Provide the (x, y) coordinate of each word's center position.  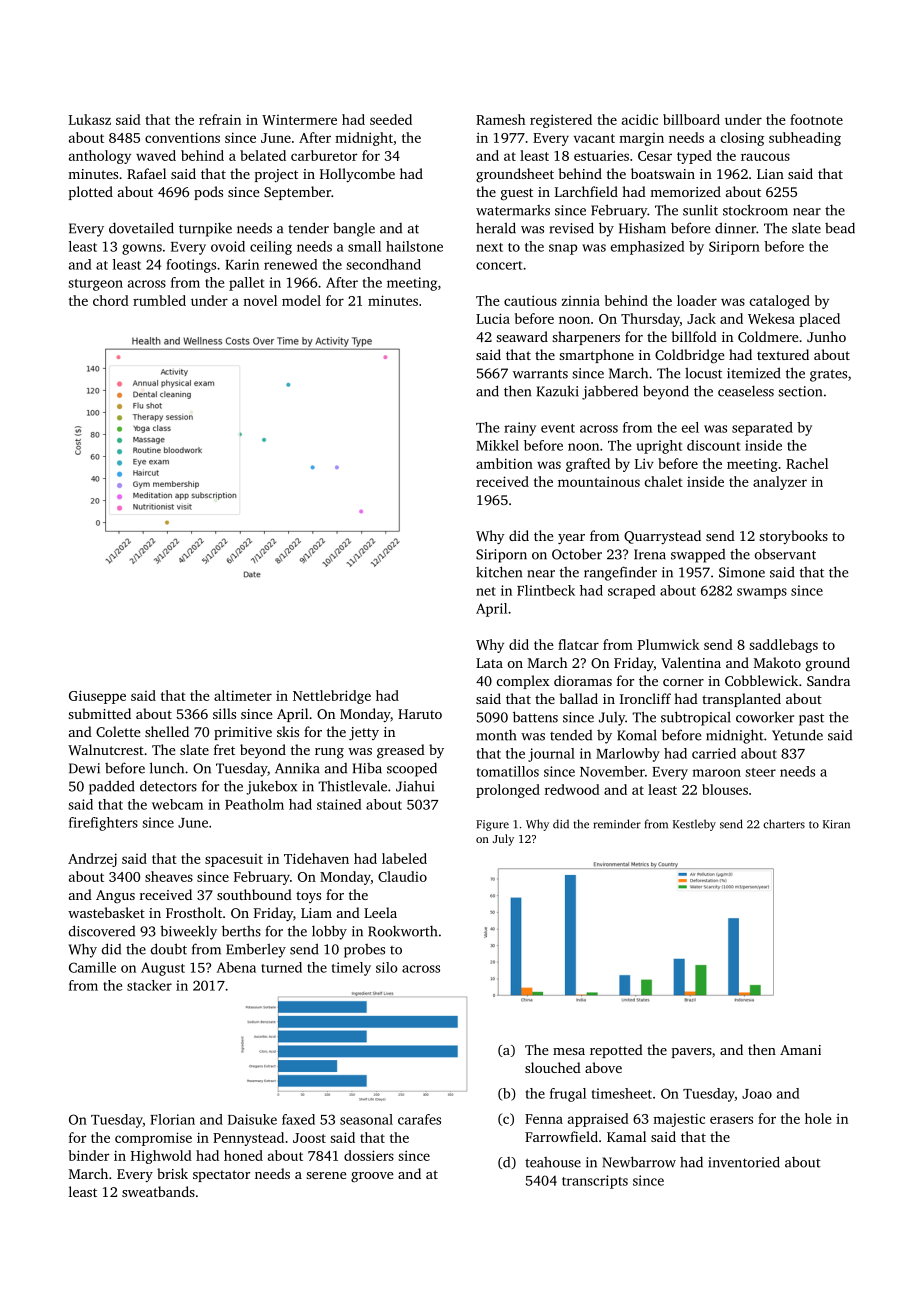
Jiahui (415, 786)
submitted (99, 713)
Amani (800, 1050)
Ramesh (500, 119)
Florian (172, 1119)
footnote (816, 119)
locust (703, 373)
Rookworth (402, 931)
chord (111, 300)
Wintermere (299, 120)
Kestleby (694, 825)
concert (499, 265)
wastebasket (106, 912)
